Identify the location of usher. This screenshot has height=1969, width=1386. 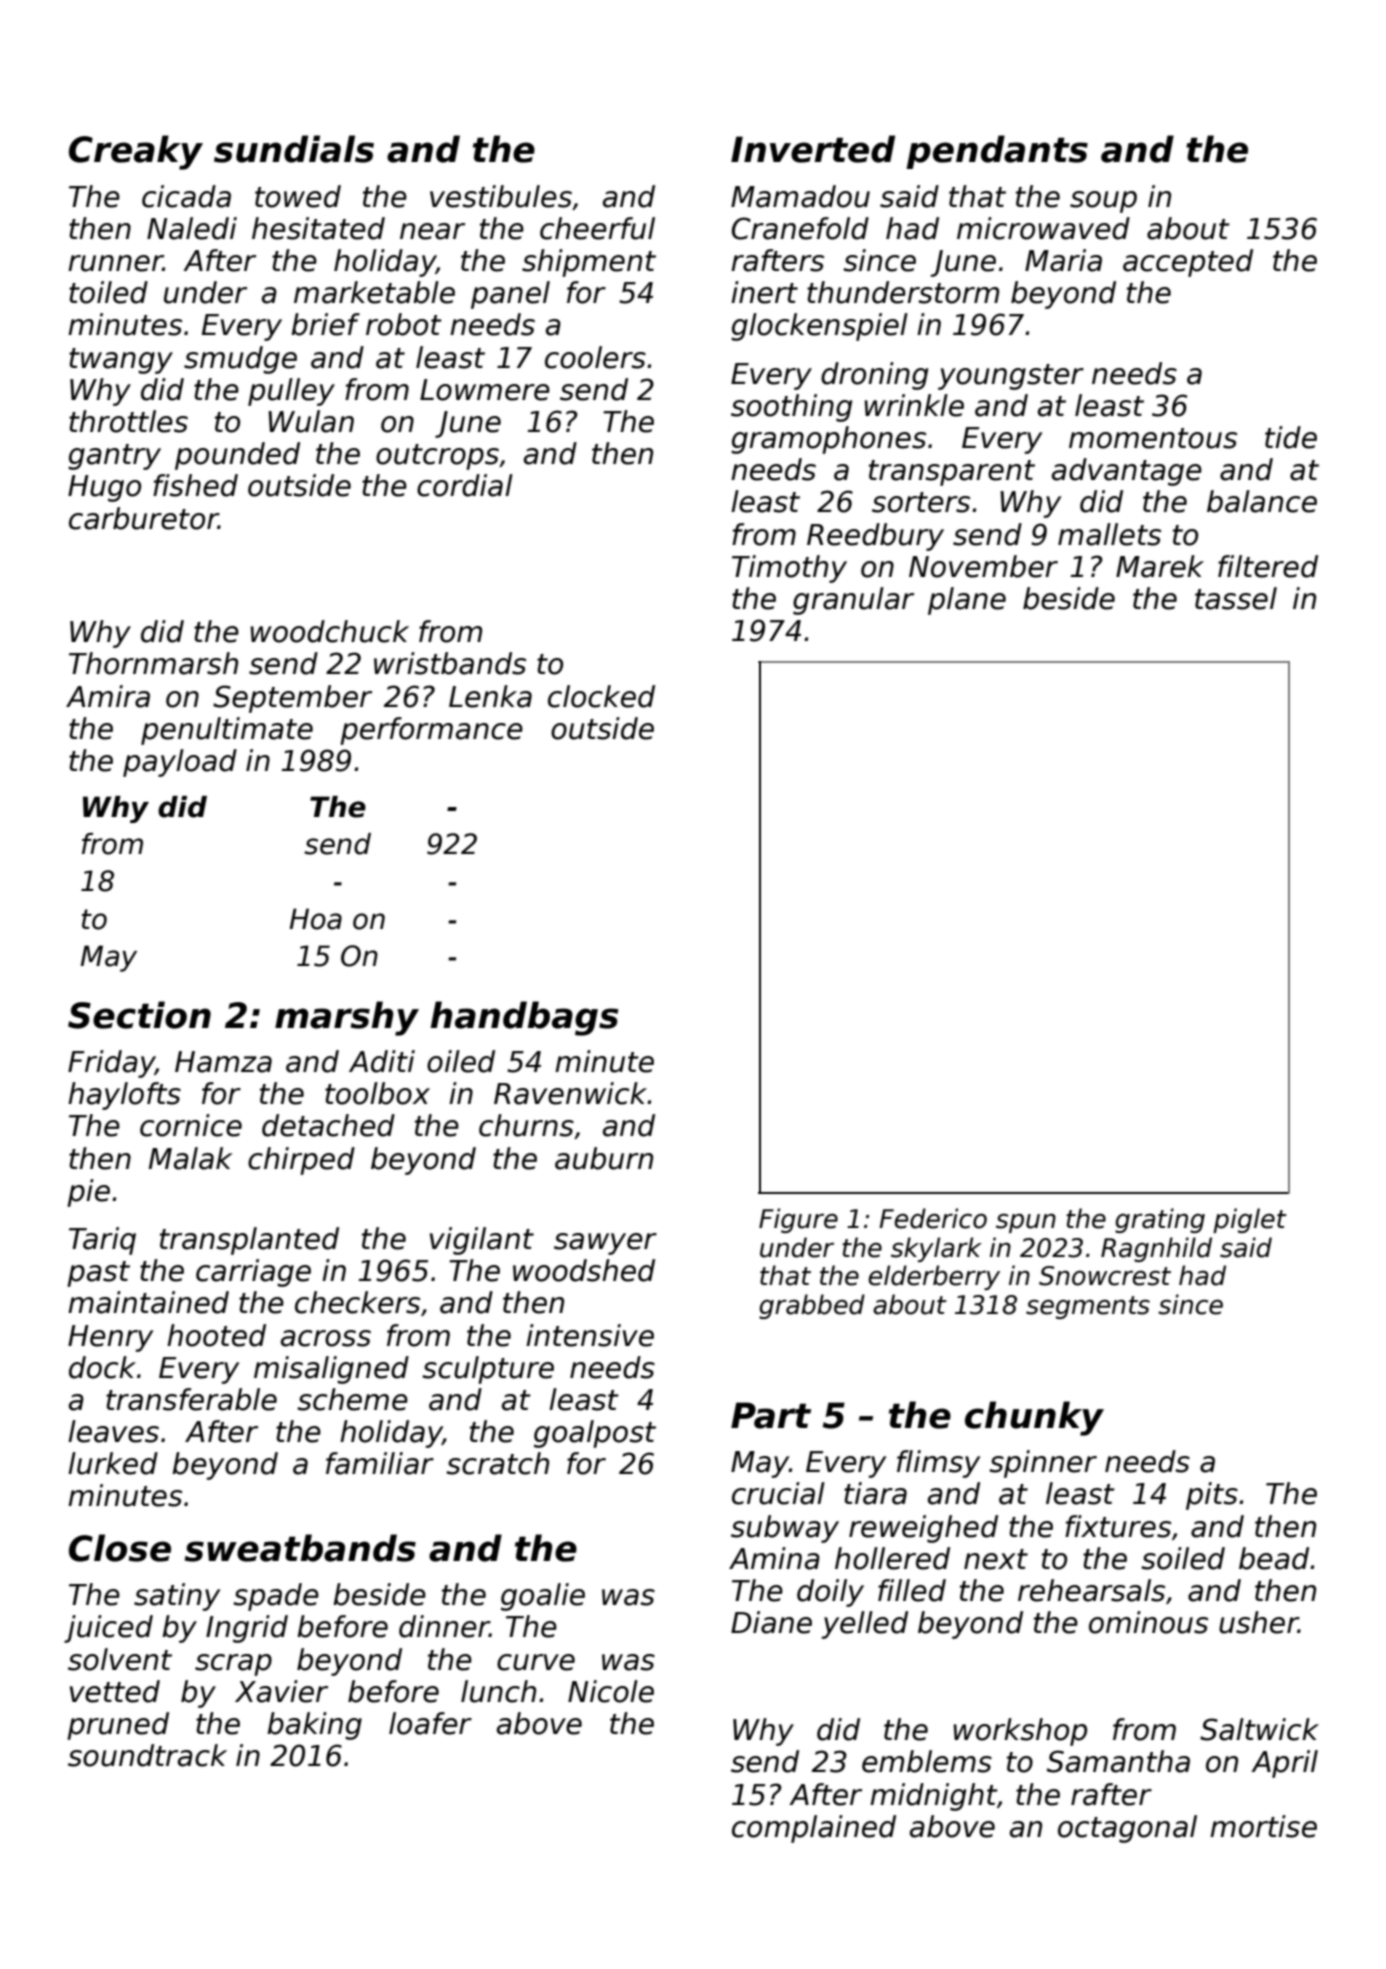
(1258, 1622).
